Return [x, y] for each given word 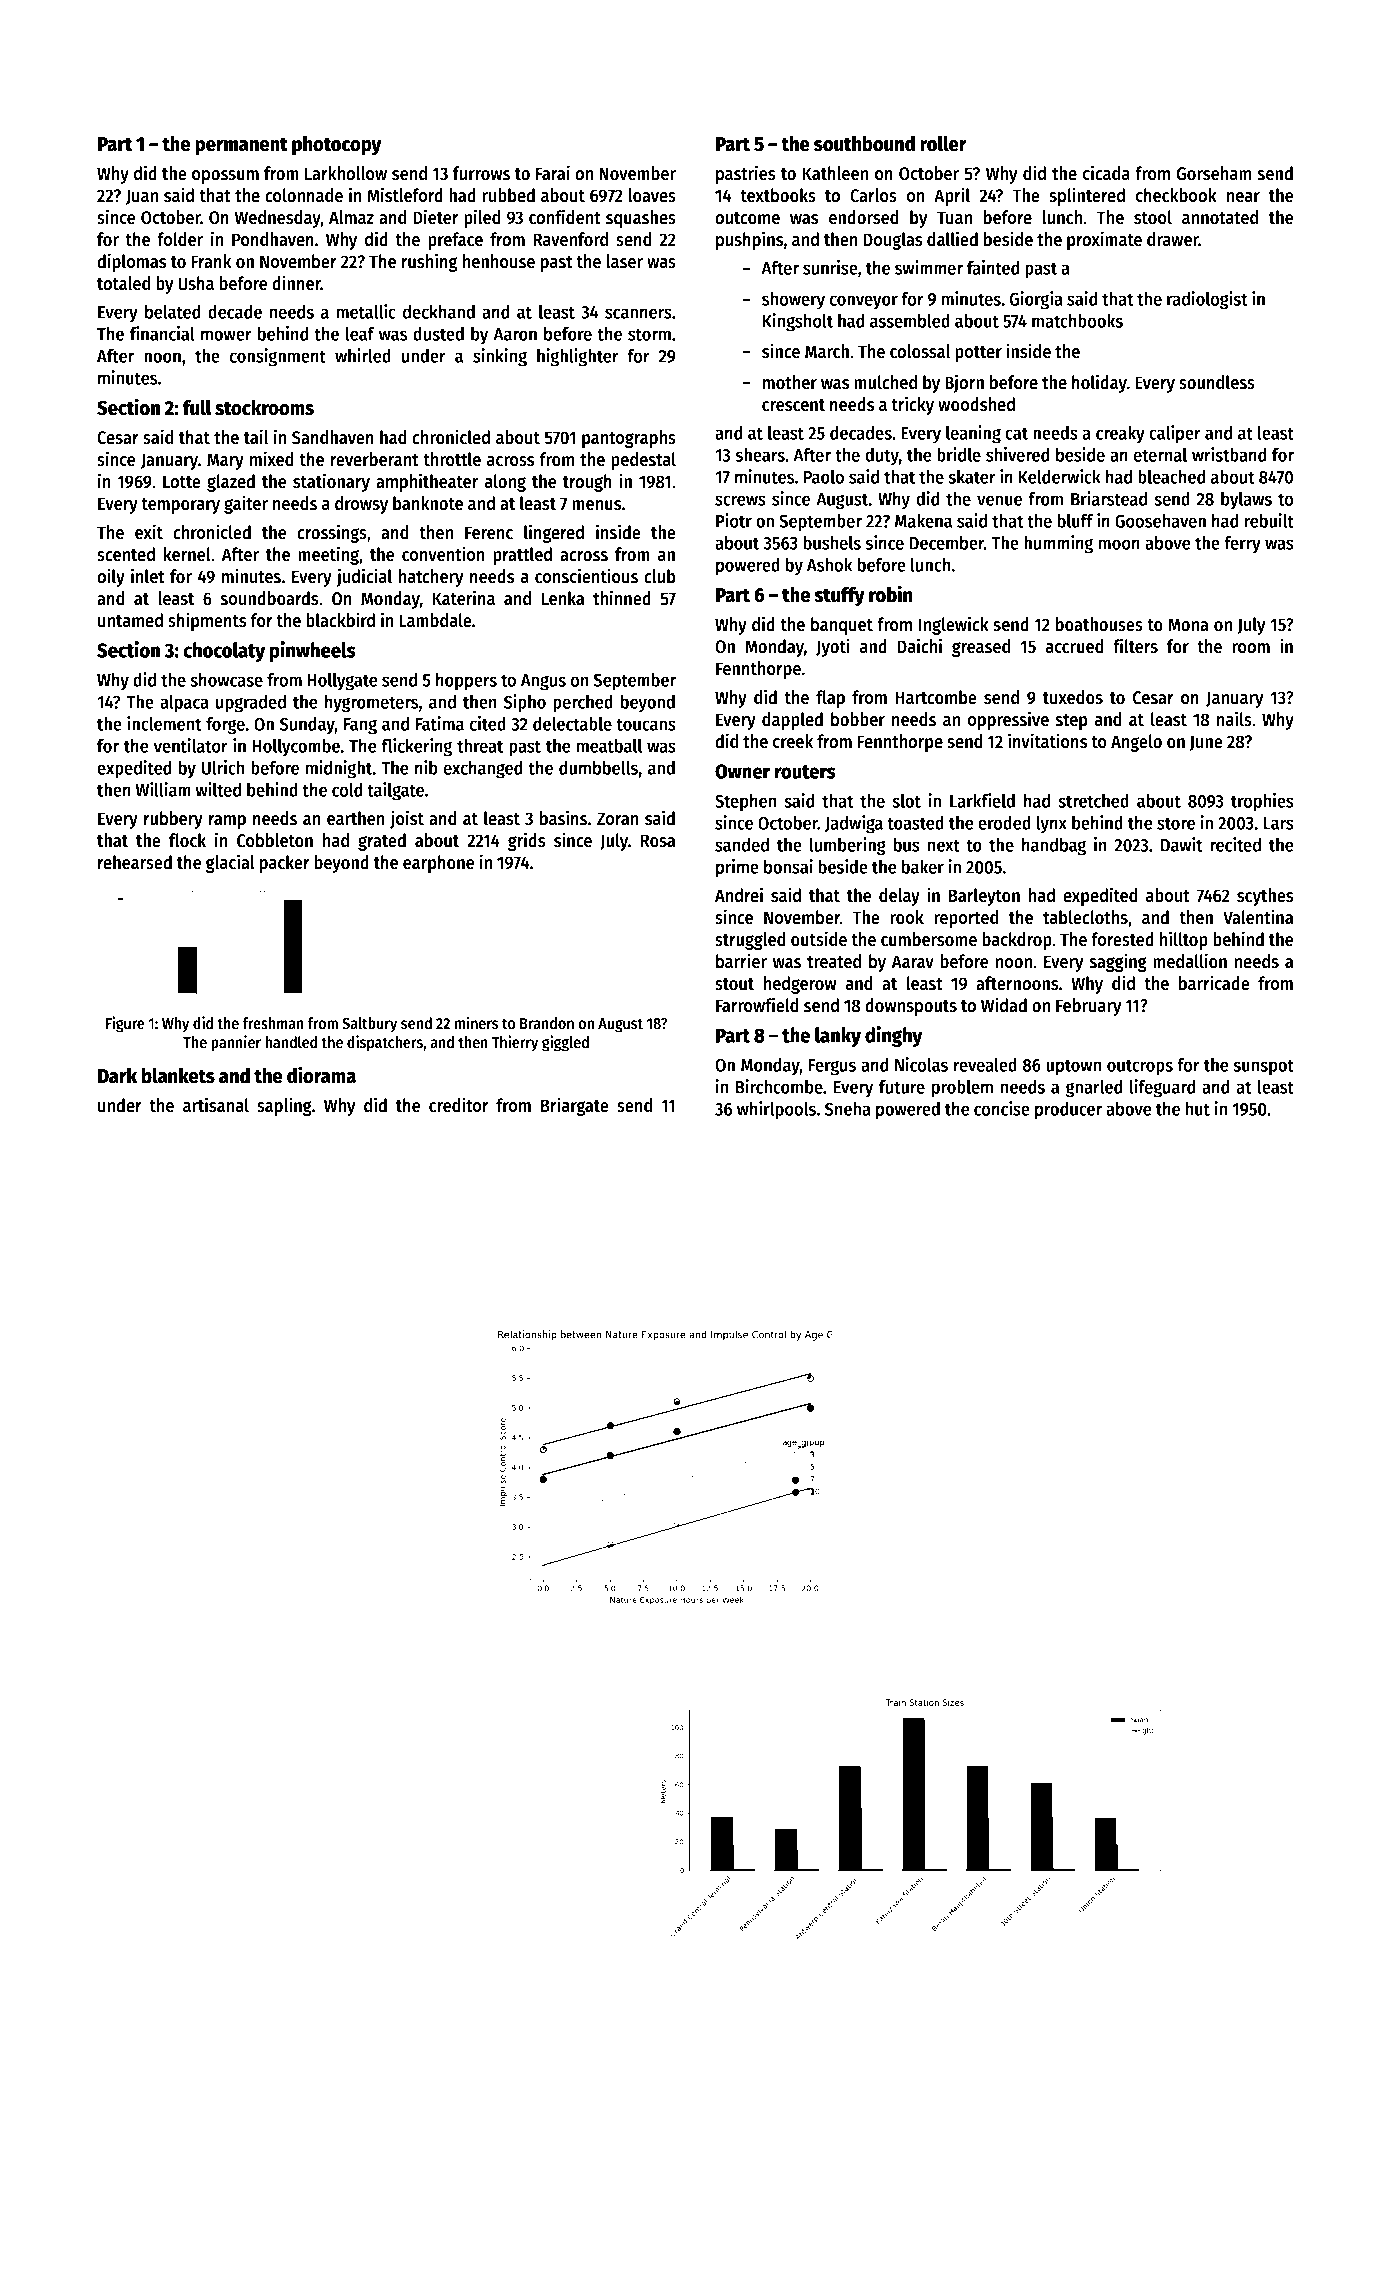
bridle [959, 454]
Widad [1004, 1005]
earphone [438, 864]
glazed [231, 483]
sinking [500, 357]
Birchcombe [779, 1086]
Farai [553, 173]
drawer [1173, 239]
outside [819, 939]
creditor [459, 1105]
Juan [142, 197]
